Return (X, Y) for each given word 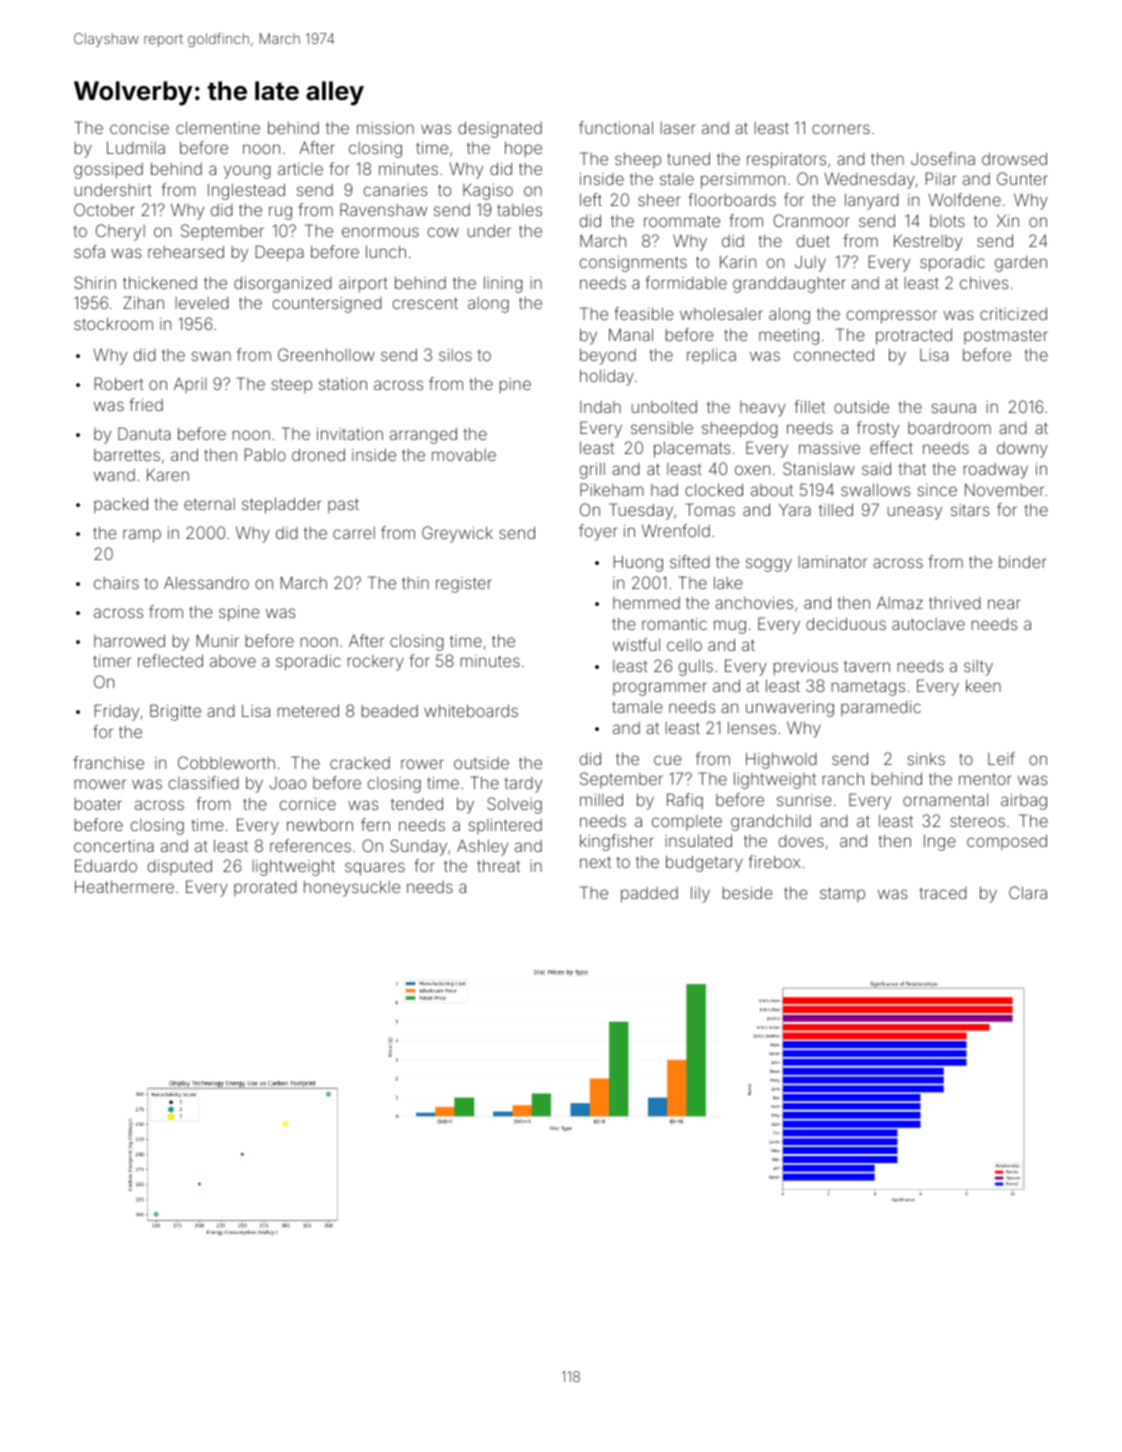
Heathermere (124, 886)
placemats (692, 450)
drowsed (1014, 158)
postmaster (1006, 336)
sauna (954, 408)
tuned (688, 158)
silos (455, 354)
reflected (170, 660)
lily (700, 894)
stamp (842, 894)
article (300, 169)
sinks (926, 759)
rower (422, 764)
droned (318, 454)
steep (292, 386)
